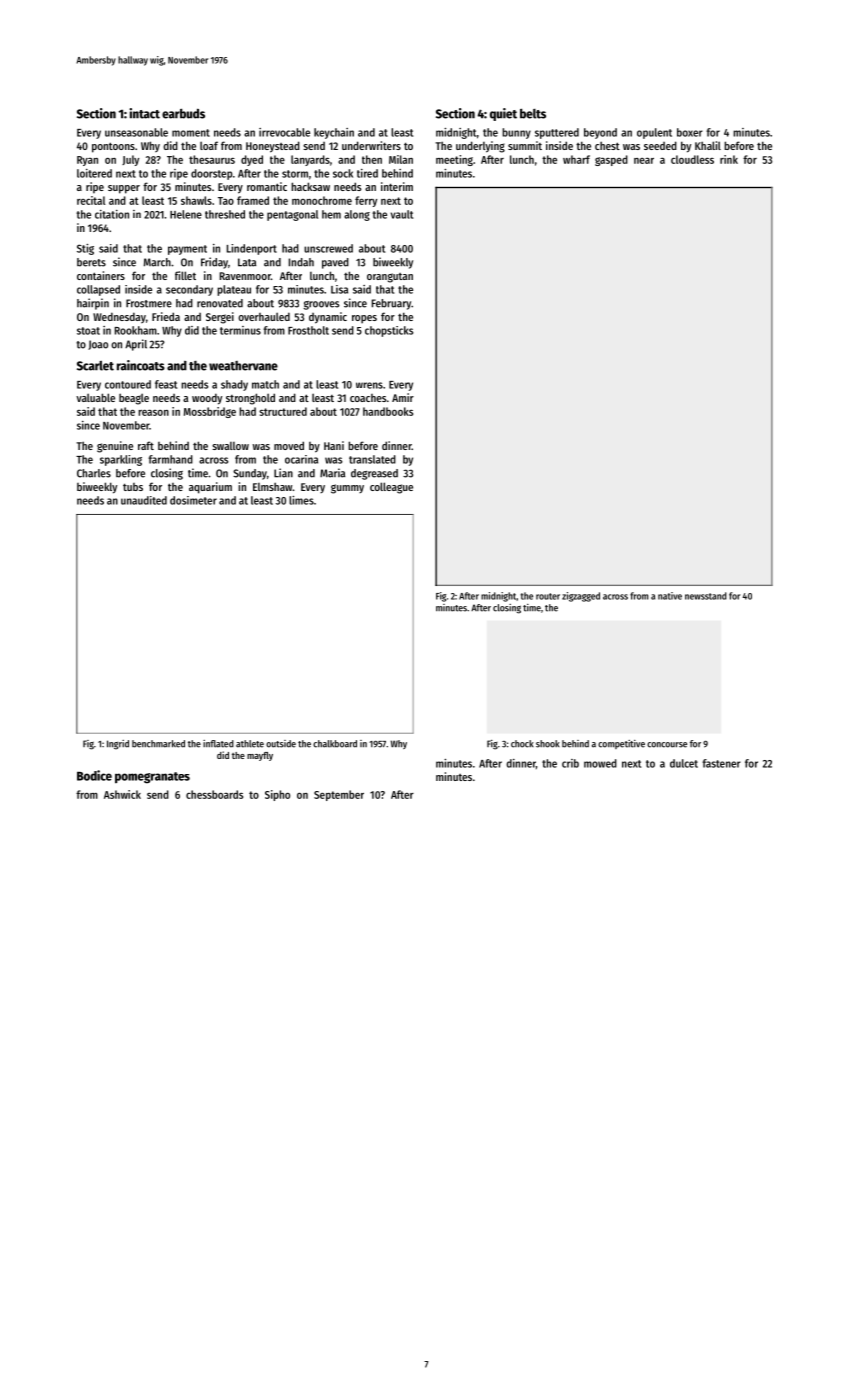  What do you see at coordinates (335, 263) in the screenshot?
I see `paved` at bounding box center [335, 263].
